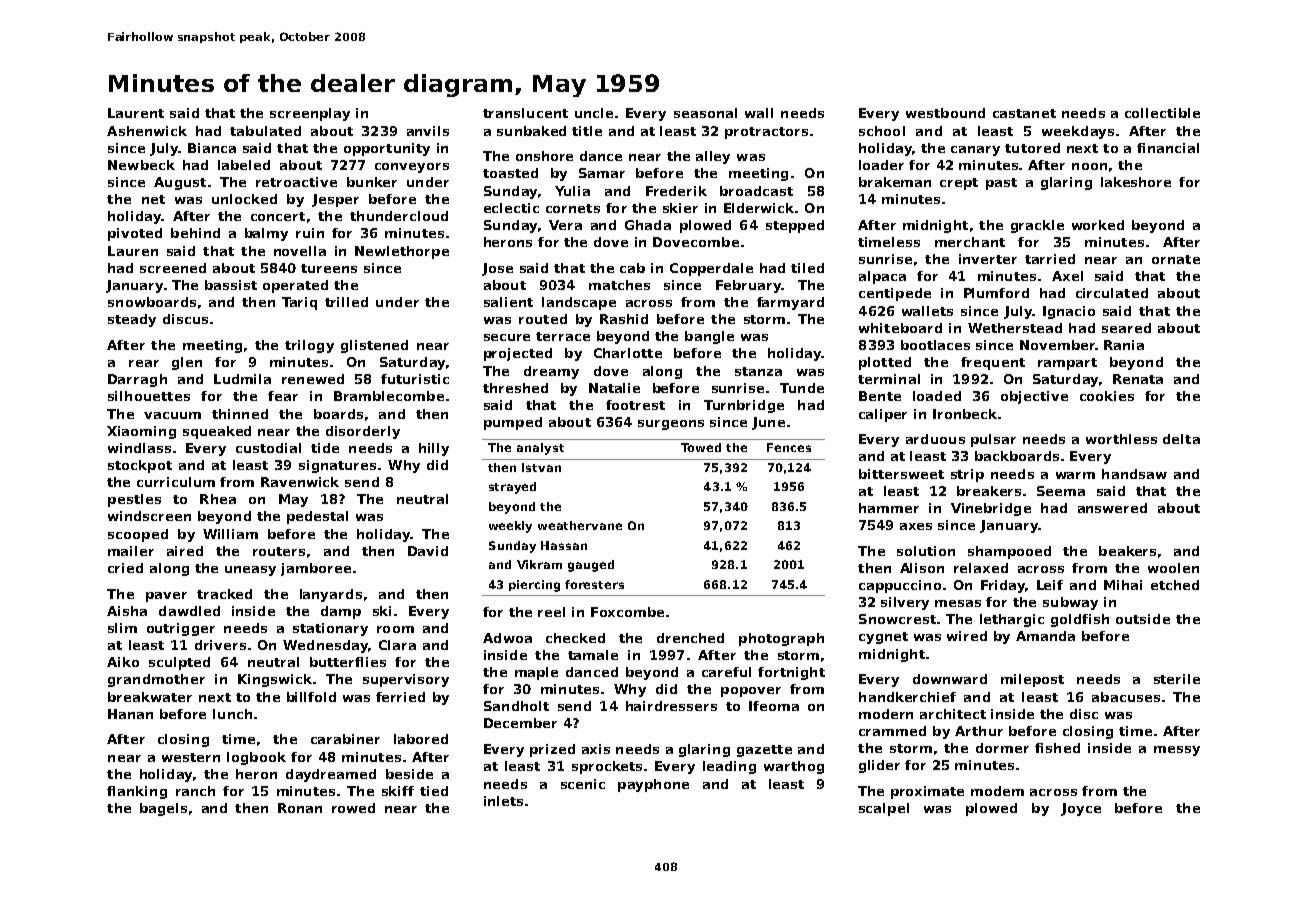  I want to click on Bianca, so click(212, 148).
